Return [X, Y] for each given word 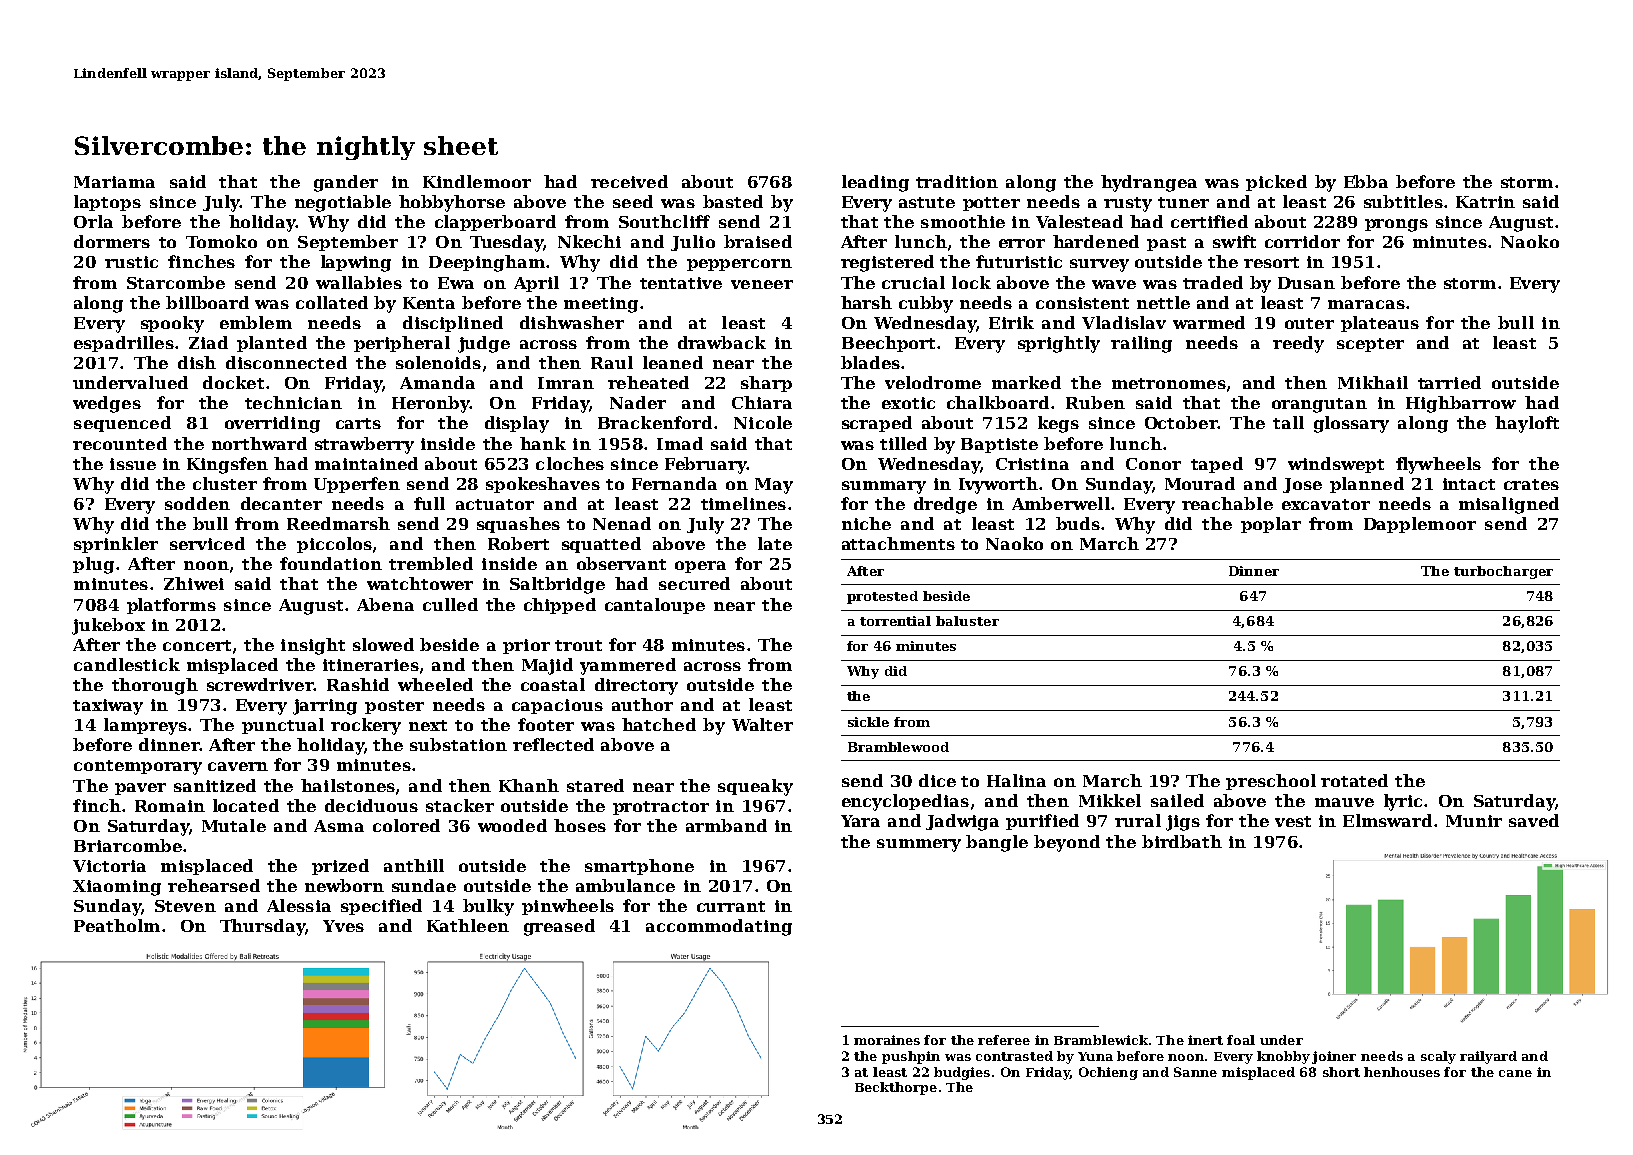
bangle [997, 843]
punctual [283, 726]
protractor [661, 808]
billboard [207, 302]
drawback [722, 342]
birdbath [1182, 841]
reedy [1298, 344]
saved [1534, 820]
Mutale [234, 825]
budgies [962, 1073]
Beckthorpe [896, 1088]
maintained [366, 463]
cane [1515, 1073]
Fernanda [674, 483]
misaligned [1509, 505]
